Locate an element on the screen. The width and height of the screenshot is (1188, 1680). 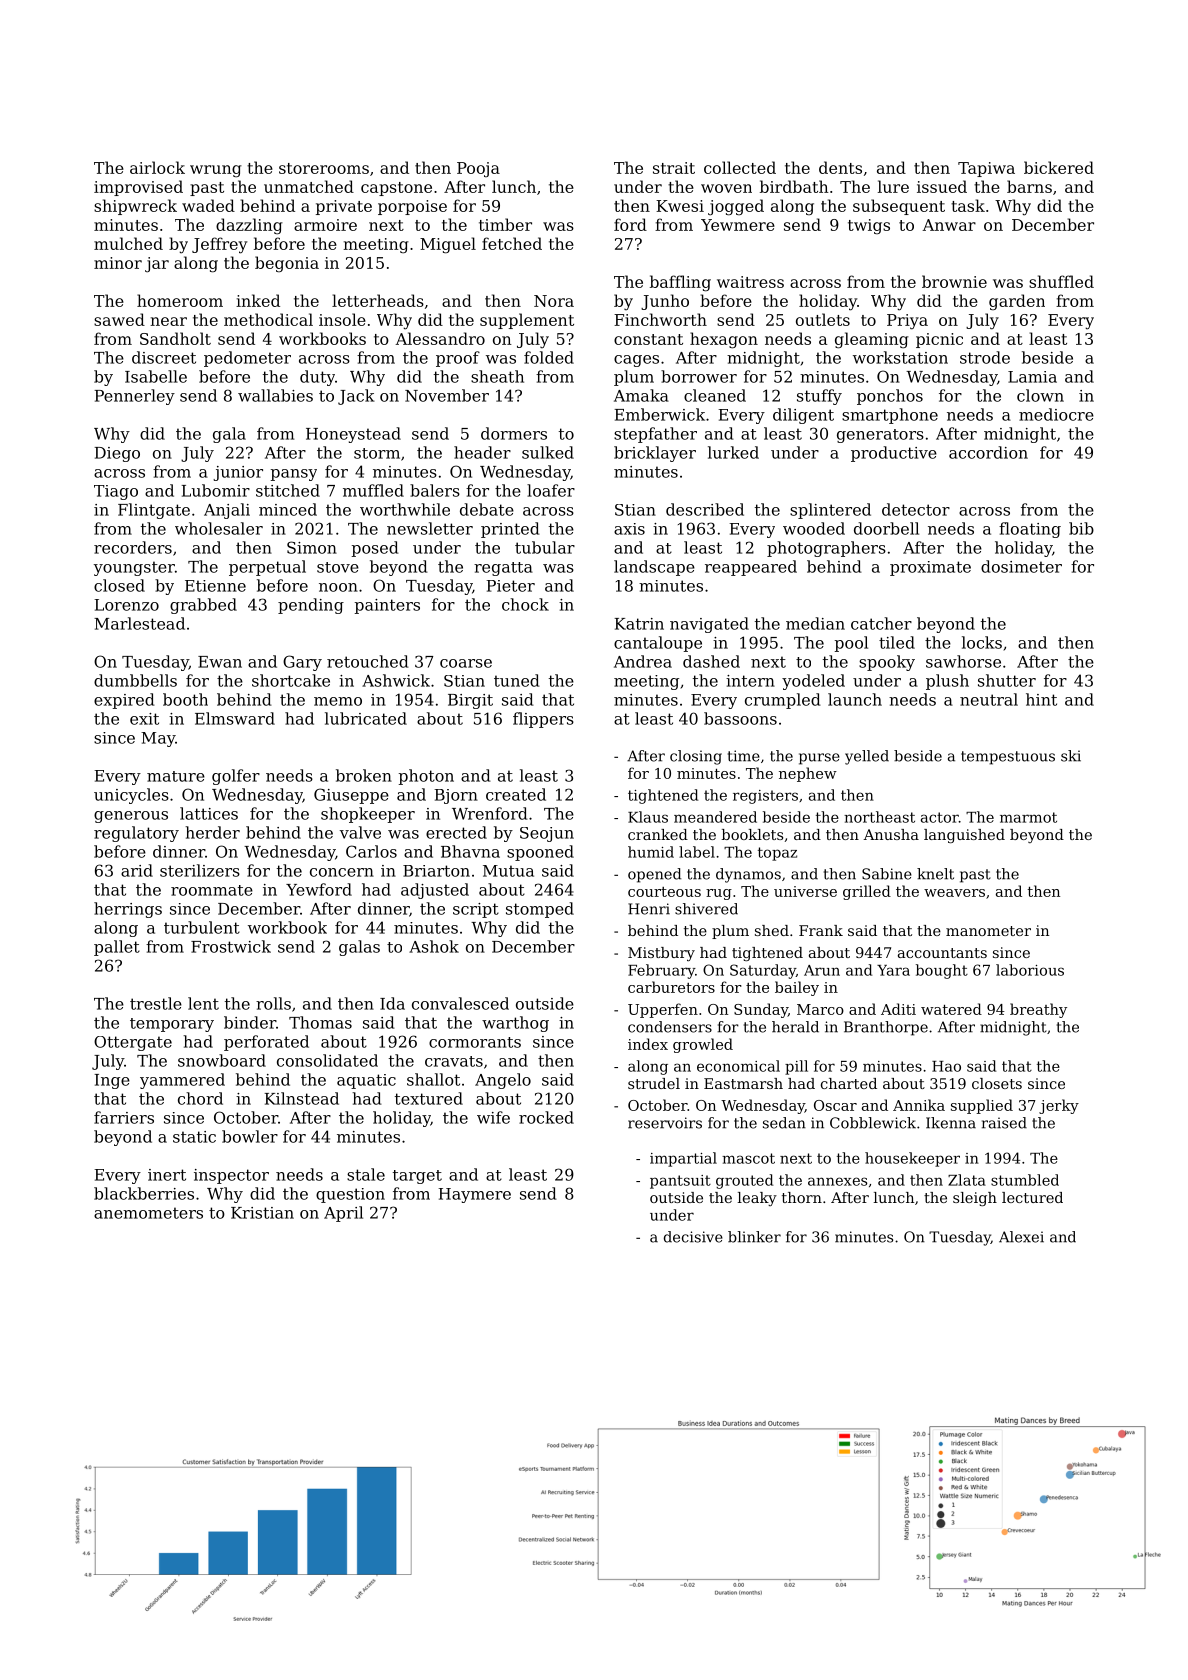
letterheads is located at coordinates (378, 300).
